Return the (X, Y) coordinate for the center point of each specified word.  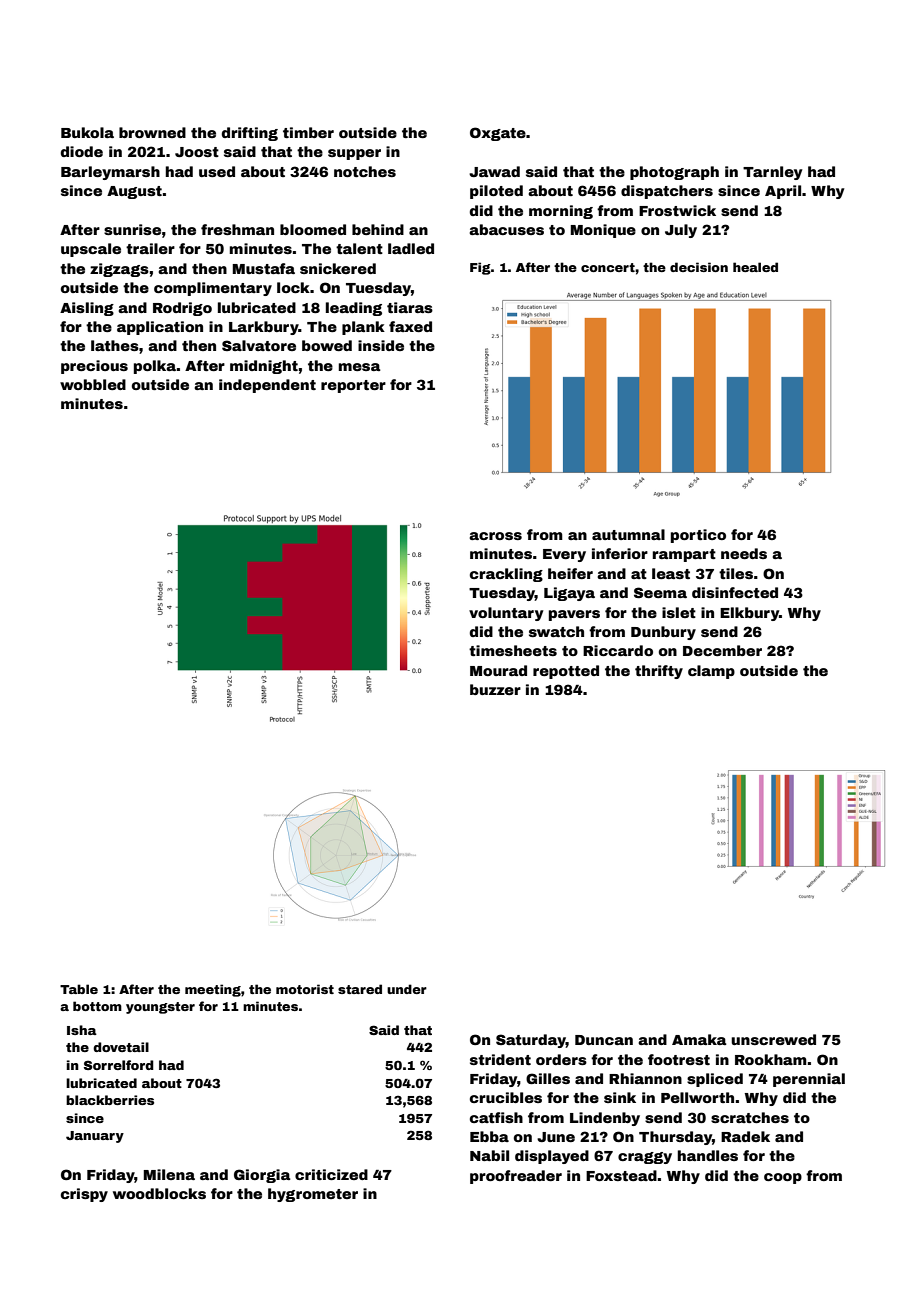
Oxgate (498, 134)
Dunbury (663, 633)
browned (152, 132)
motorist (305, 989)
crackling (506, 575)
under (407, 989)
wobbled (93, 384)
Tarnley (772, 173)
